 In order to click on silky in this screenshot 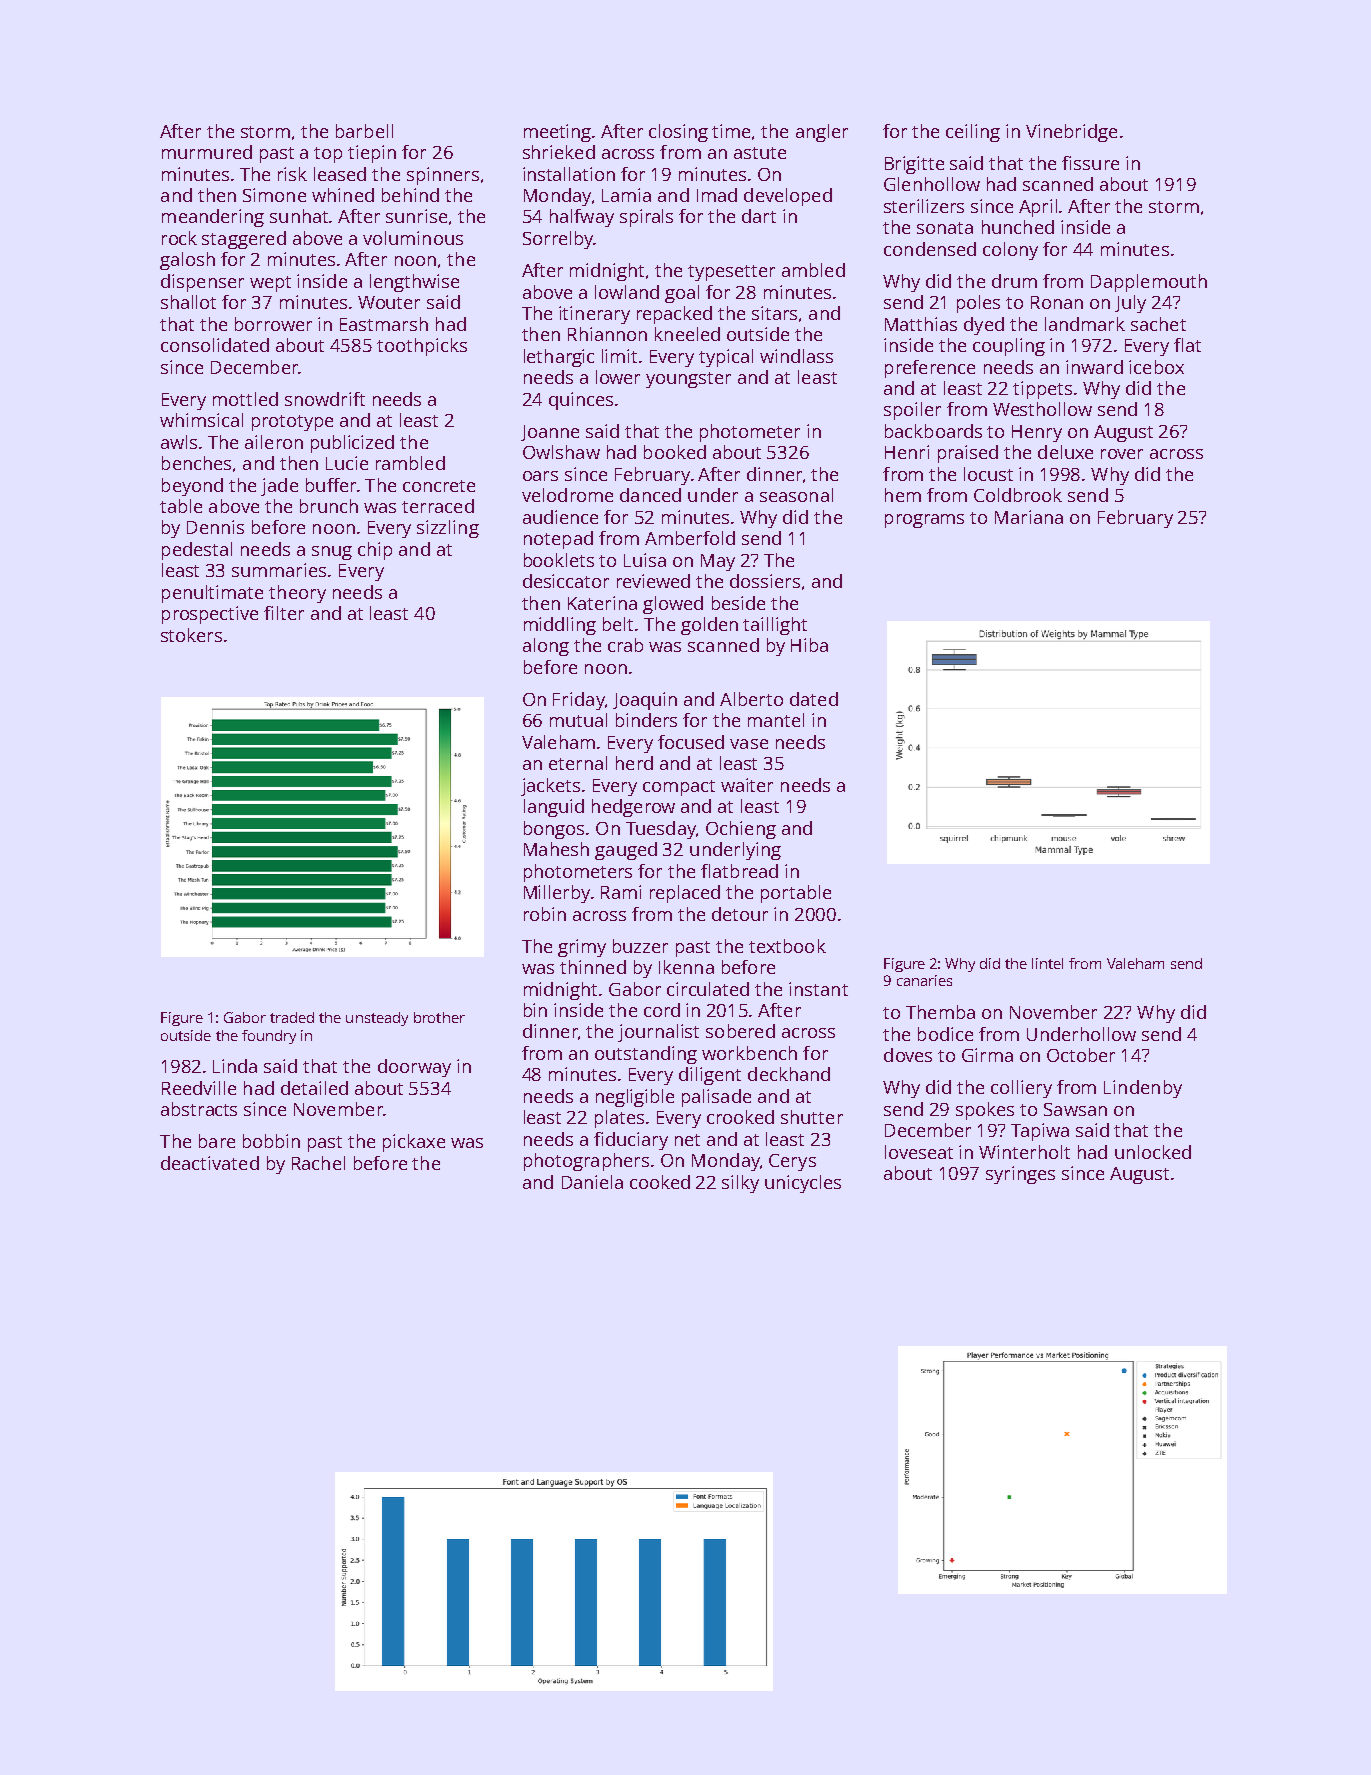, I will do `click(740, 1184)`.
